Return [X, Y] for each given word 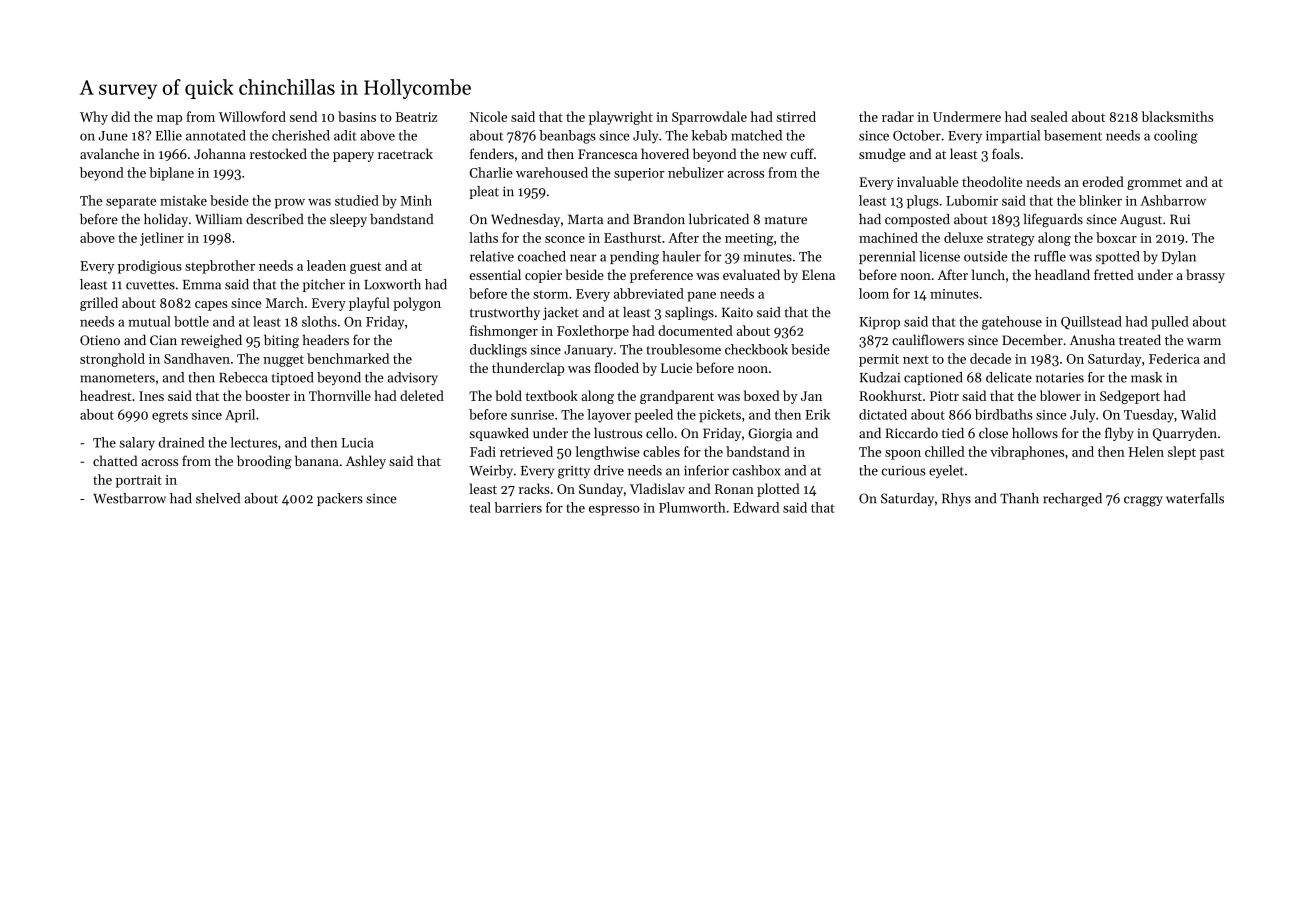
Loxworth [392, 284]
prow [290, 204]
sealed [1049, 116]
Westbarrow [129, 498]
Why [94, 118]
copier [543, 276]
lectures [253, 442]
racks [534, 488]
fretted [1114, 274]
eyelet [946, 471]
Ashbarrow [1173, 200]
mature [786, 220]
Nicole [488, 116]
